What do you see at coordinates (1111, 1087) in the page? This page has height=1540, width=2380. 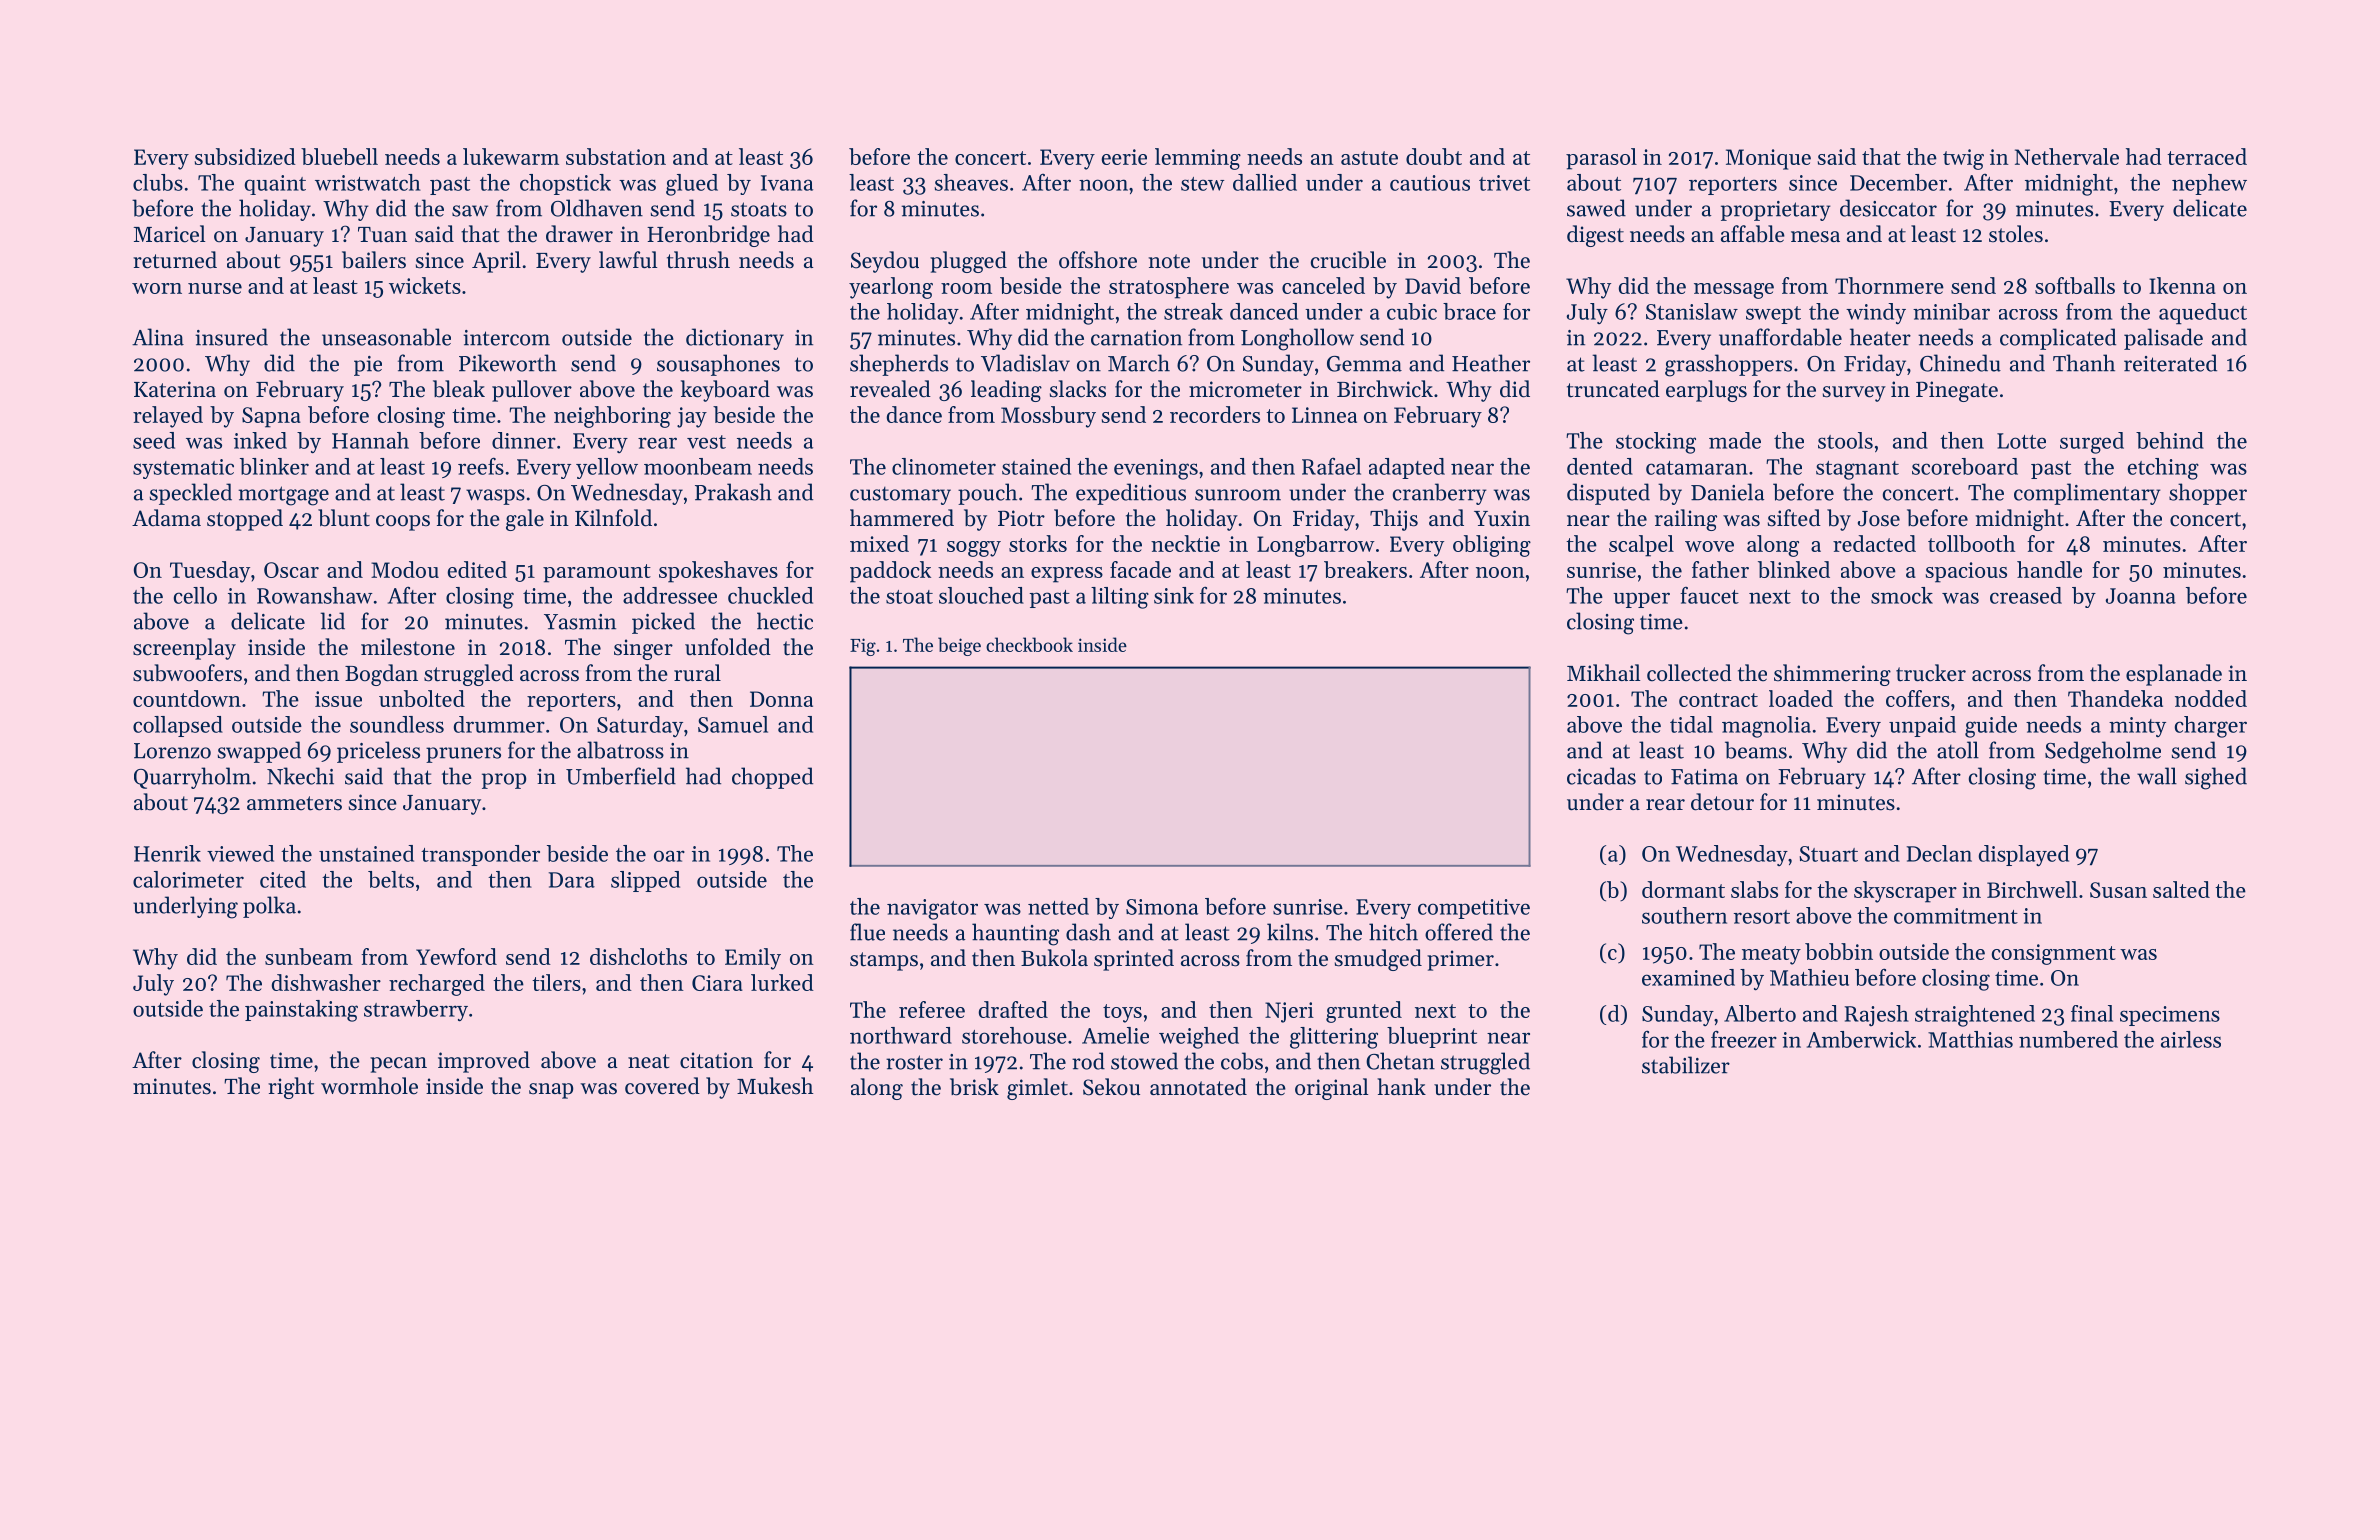 I see `Sekou` at bounding box center [1111, 1087].
